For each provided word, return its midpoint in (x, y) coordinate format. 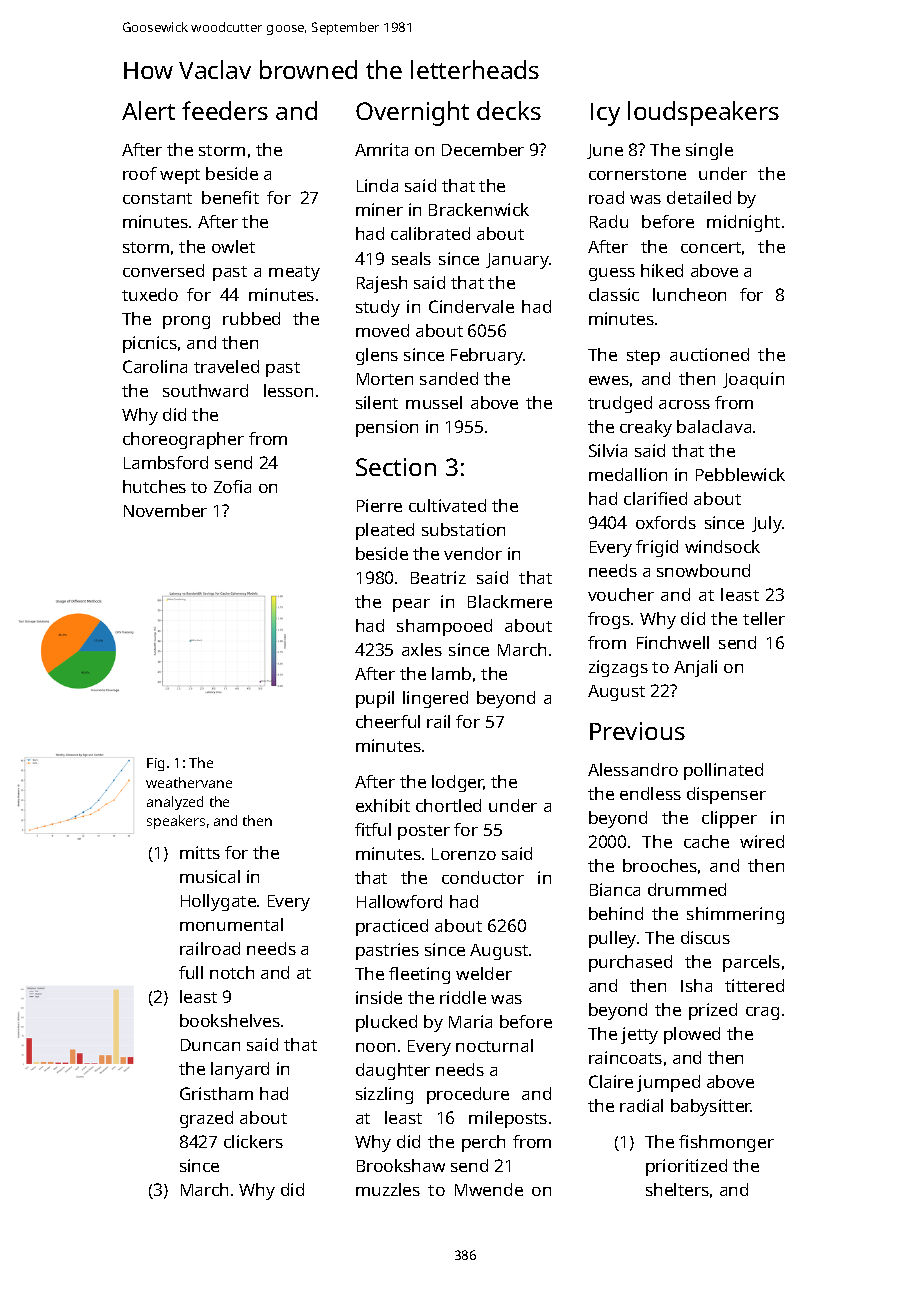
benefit (230, 197)
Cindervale (471, 306)
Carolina (155, 366)
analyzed (175, 803)
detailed (699, 197)
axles (422, 649)
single (709, 151)
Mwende (489, 1189)
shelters (677, 1189)
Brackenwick (479, 209)
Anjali (695, 668)
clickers (253, 1141)
